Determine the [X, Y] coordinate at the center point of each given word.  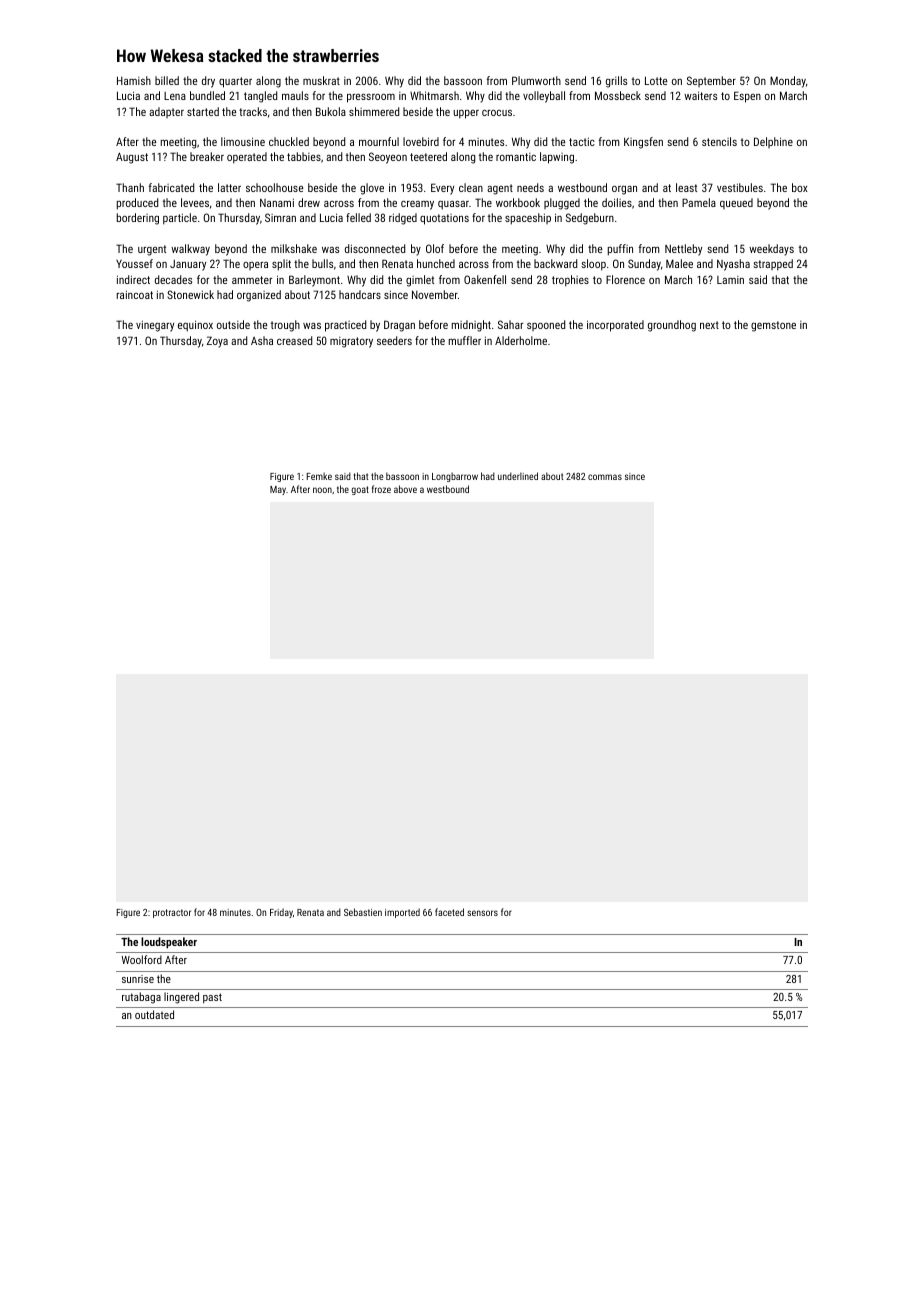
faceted [449, 912]
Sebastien [363, 912]
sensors [482, 913]
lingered [181, 998]
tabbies [304, 156]
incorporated [615, 326]
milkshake [294, 248]
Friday [281, 913]
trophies [570, 281]
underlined [518, 476]
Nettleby [683, 250]
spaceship [528, 219]
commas [605, 477]
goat [360, 490]
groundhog [672, 326]
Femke [319, 476]
